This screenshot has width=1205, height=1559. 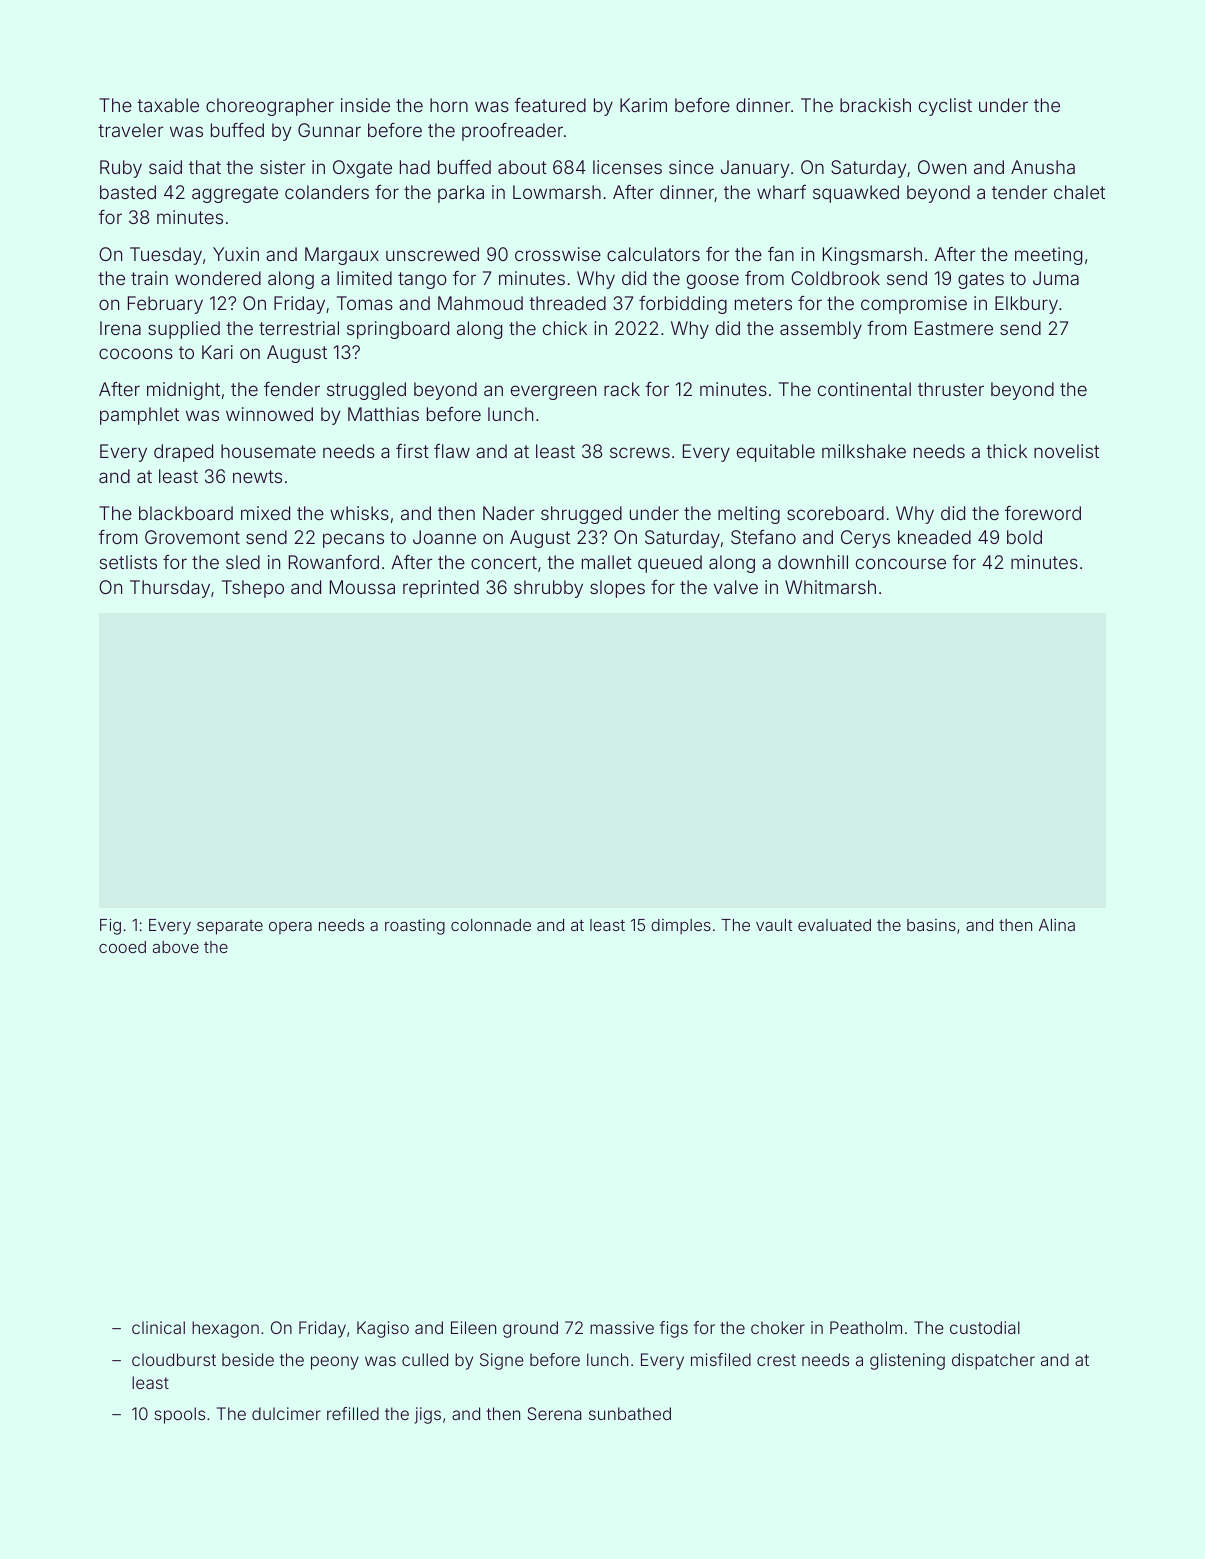 What do you see at coordinates (353, 1413) in the screenshot?
I see `refilled` at bounding box center [353, 1413].
